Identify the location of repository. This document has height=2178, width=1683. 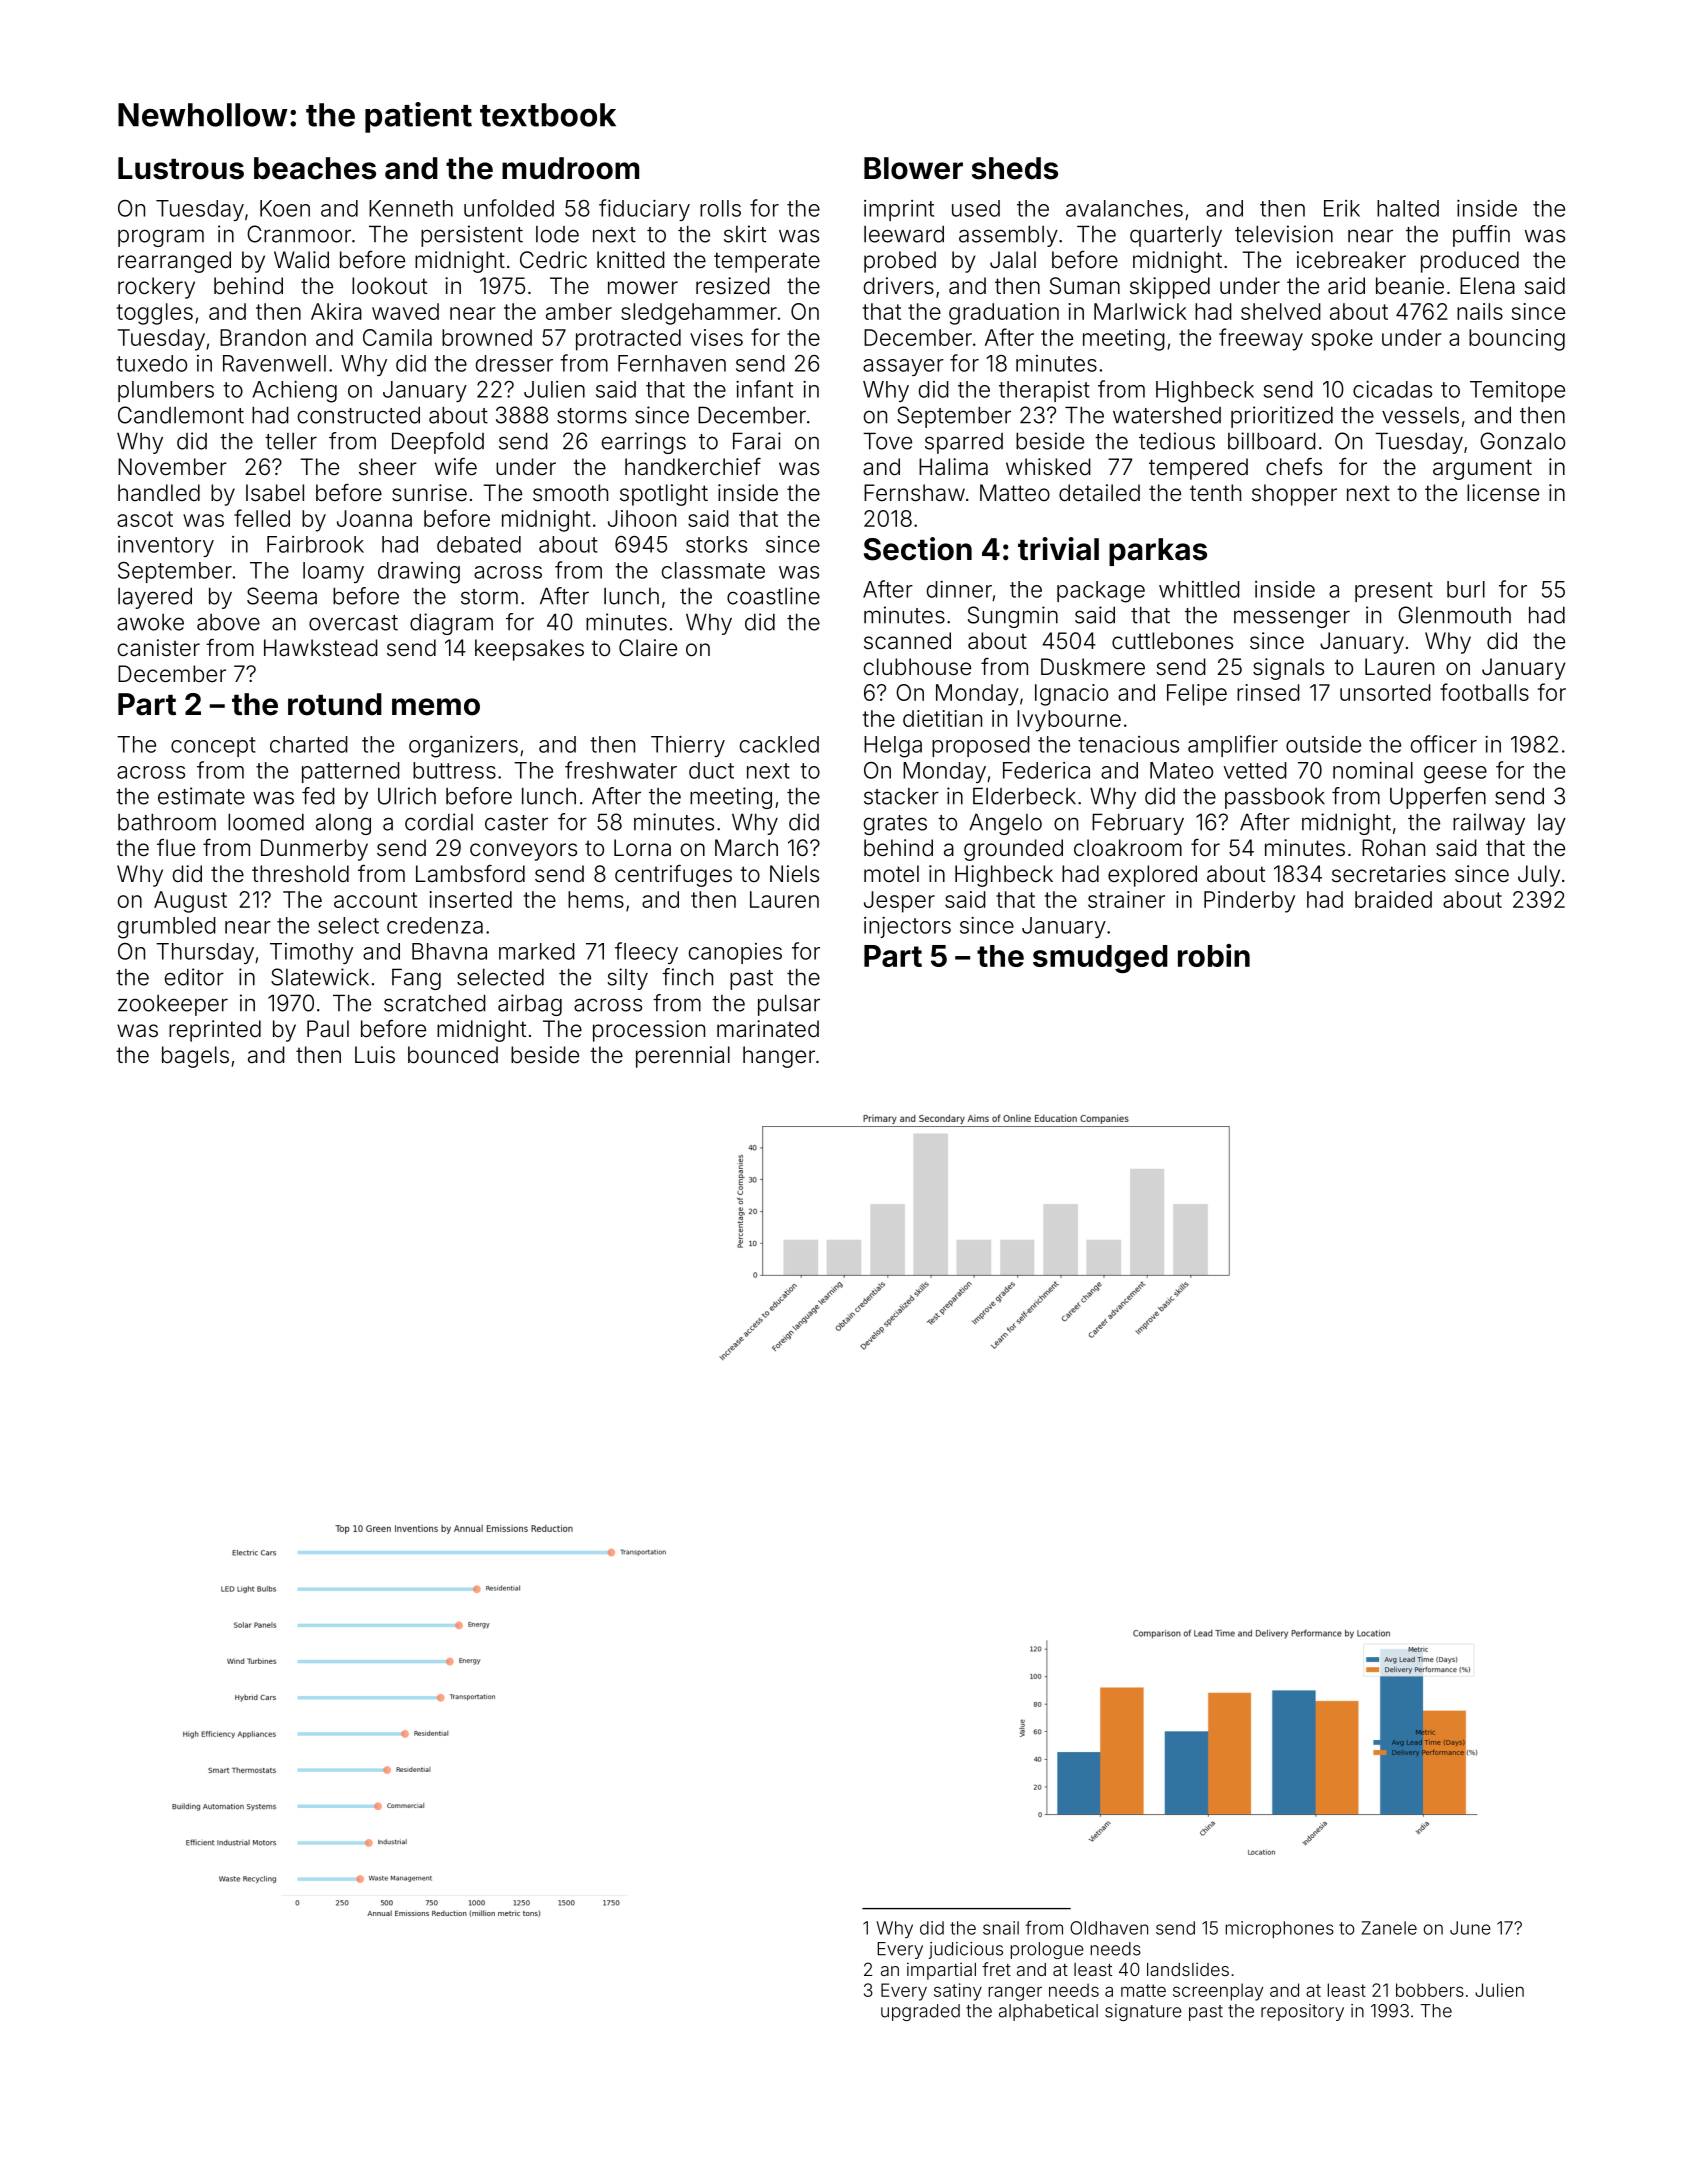
(1302, 2012).
